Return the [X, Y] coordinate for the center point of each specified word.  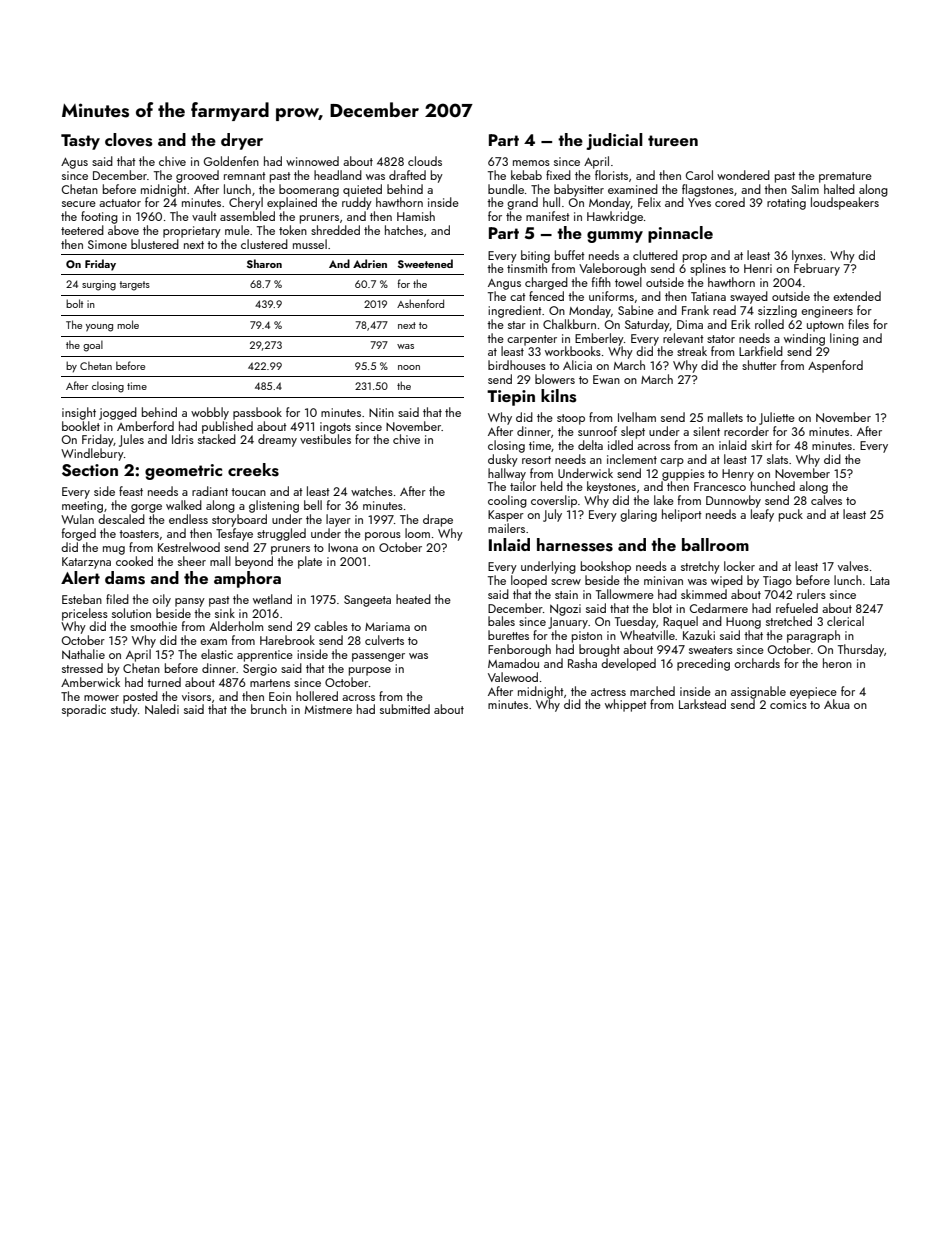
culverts [384, 640]
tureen [673, 140]
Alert [80, 577]
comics [788, 704]
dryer [242, 141]
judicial [614, 141]
